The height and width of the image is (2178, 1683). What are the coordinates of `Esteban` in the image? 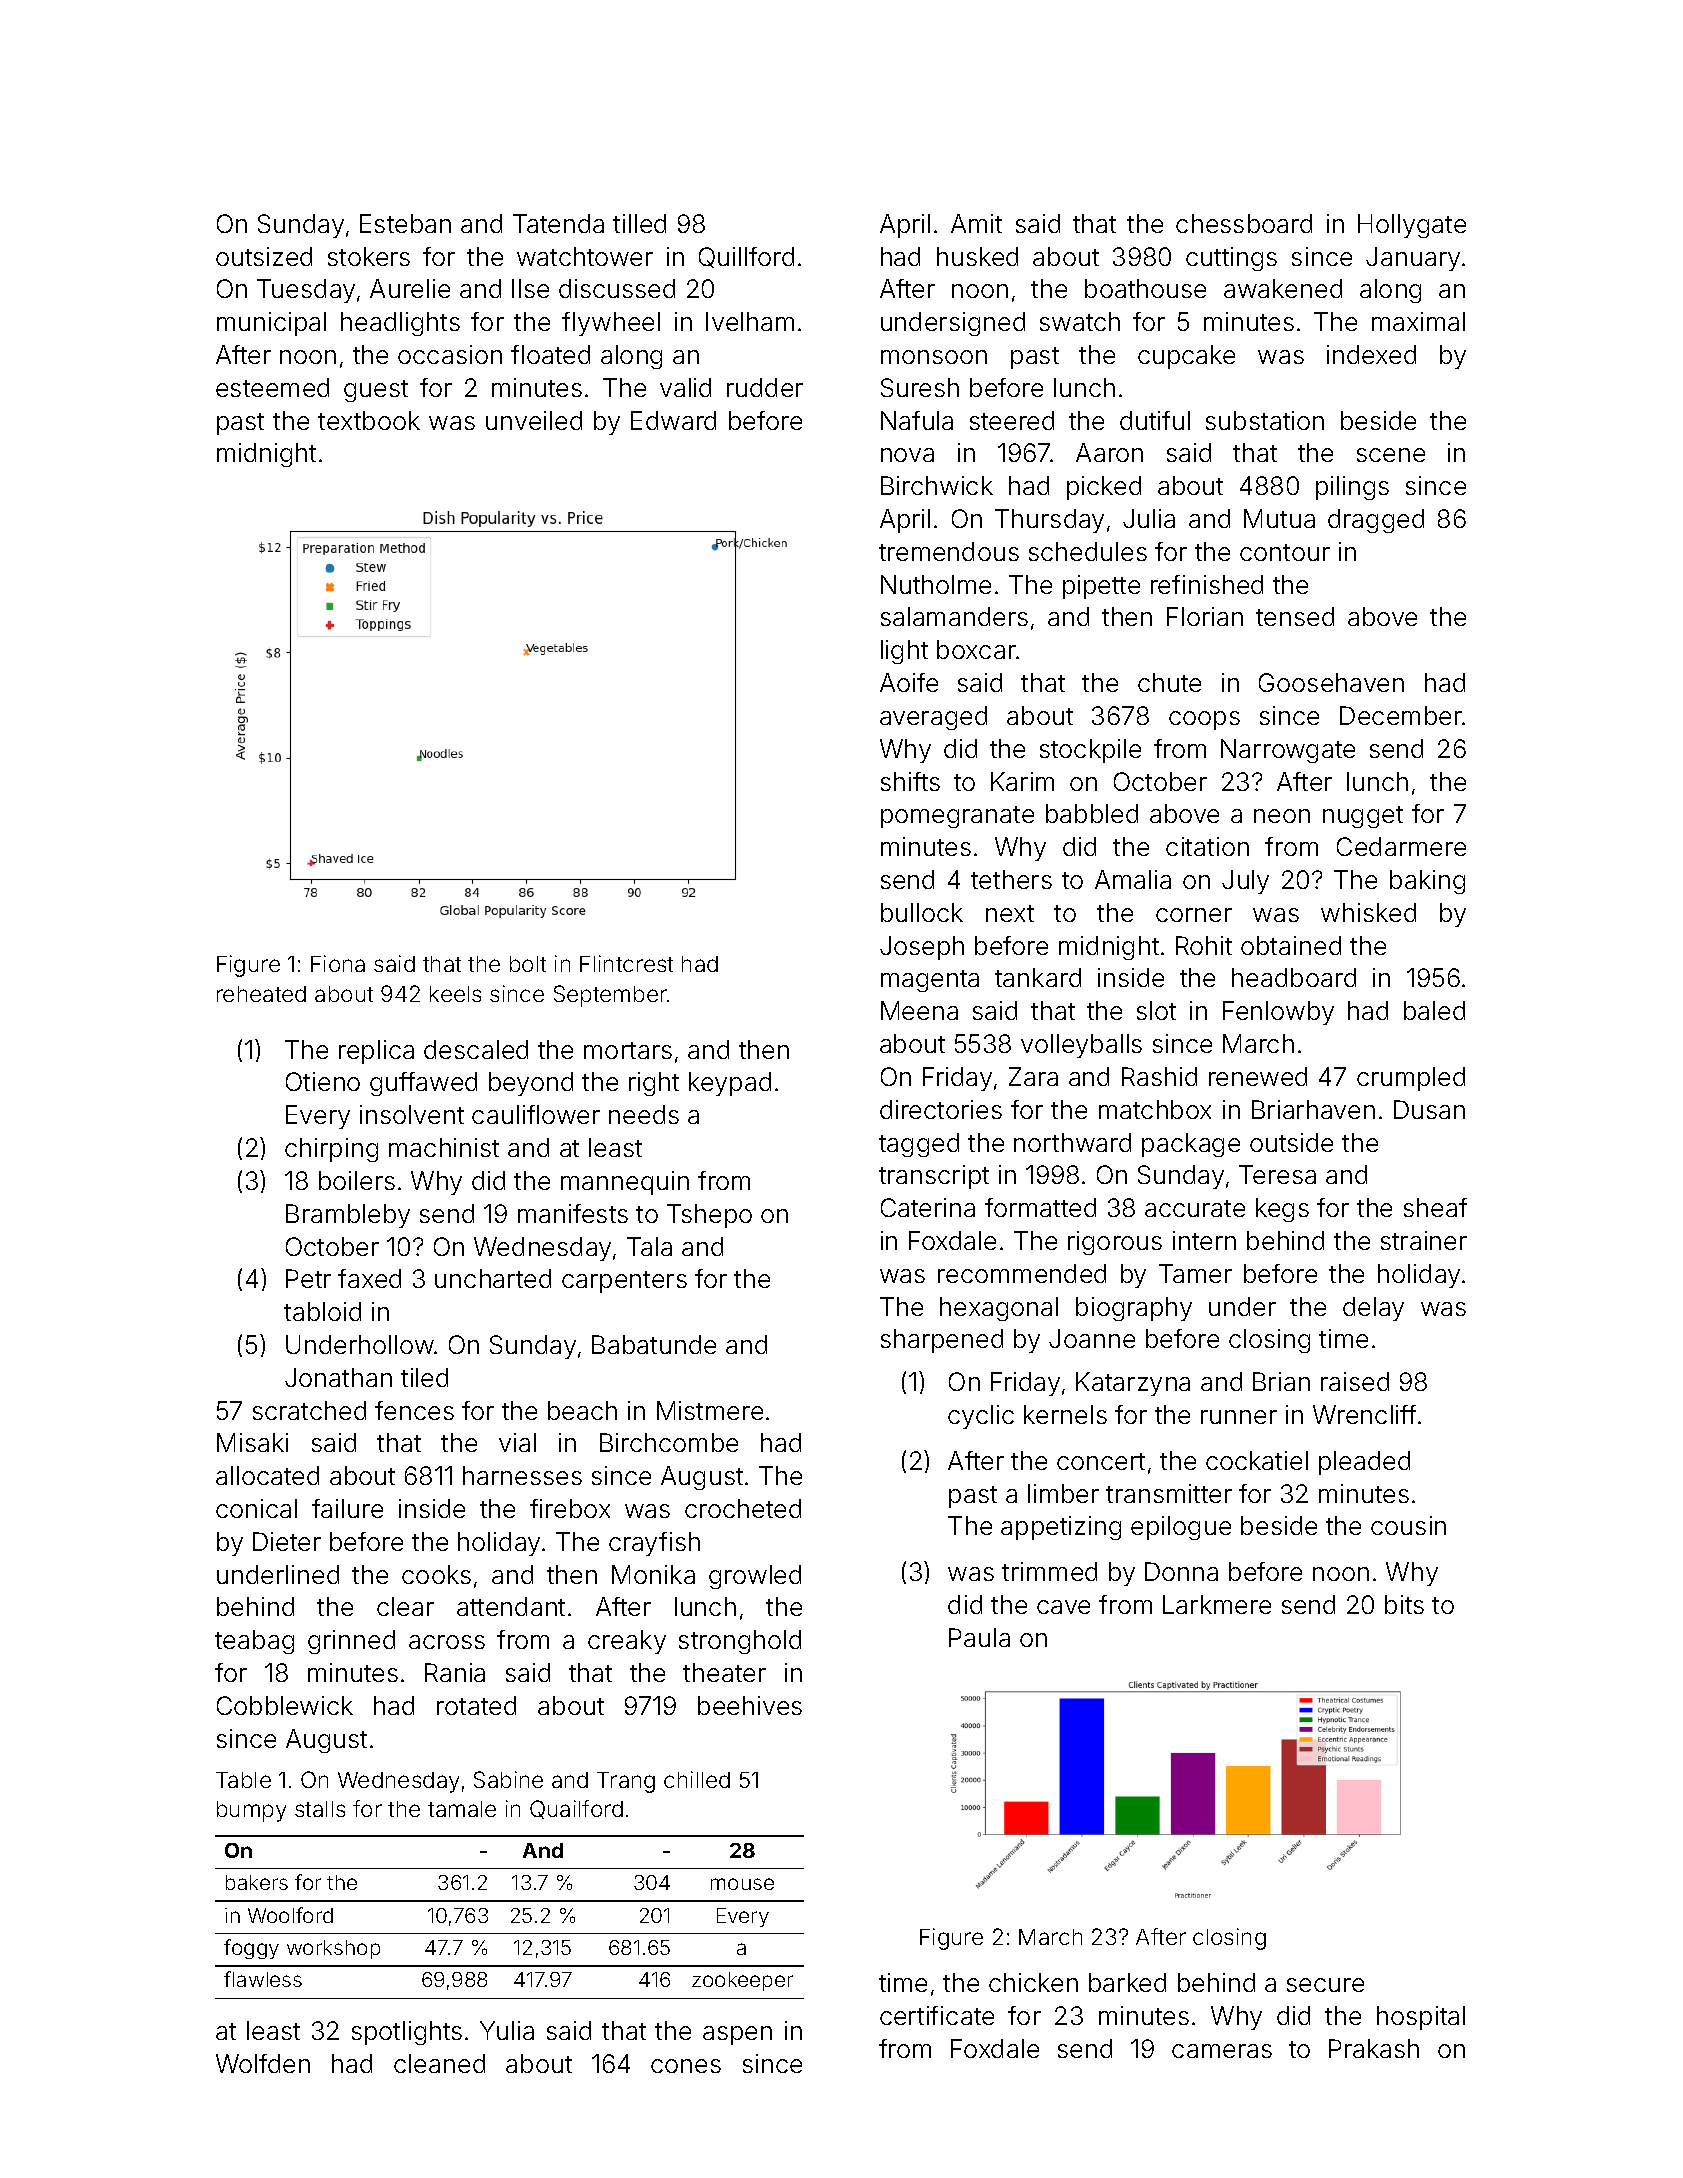 It's located at (405, 223).
